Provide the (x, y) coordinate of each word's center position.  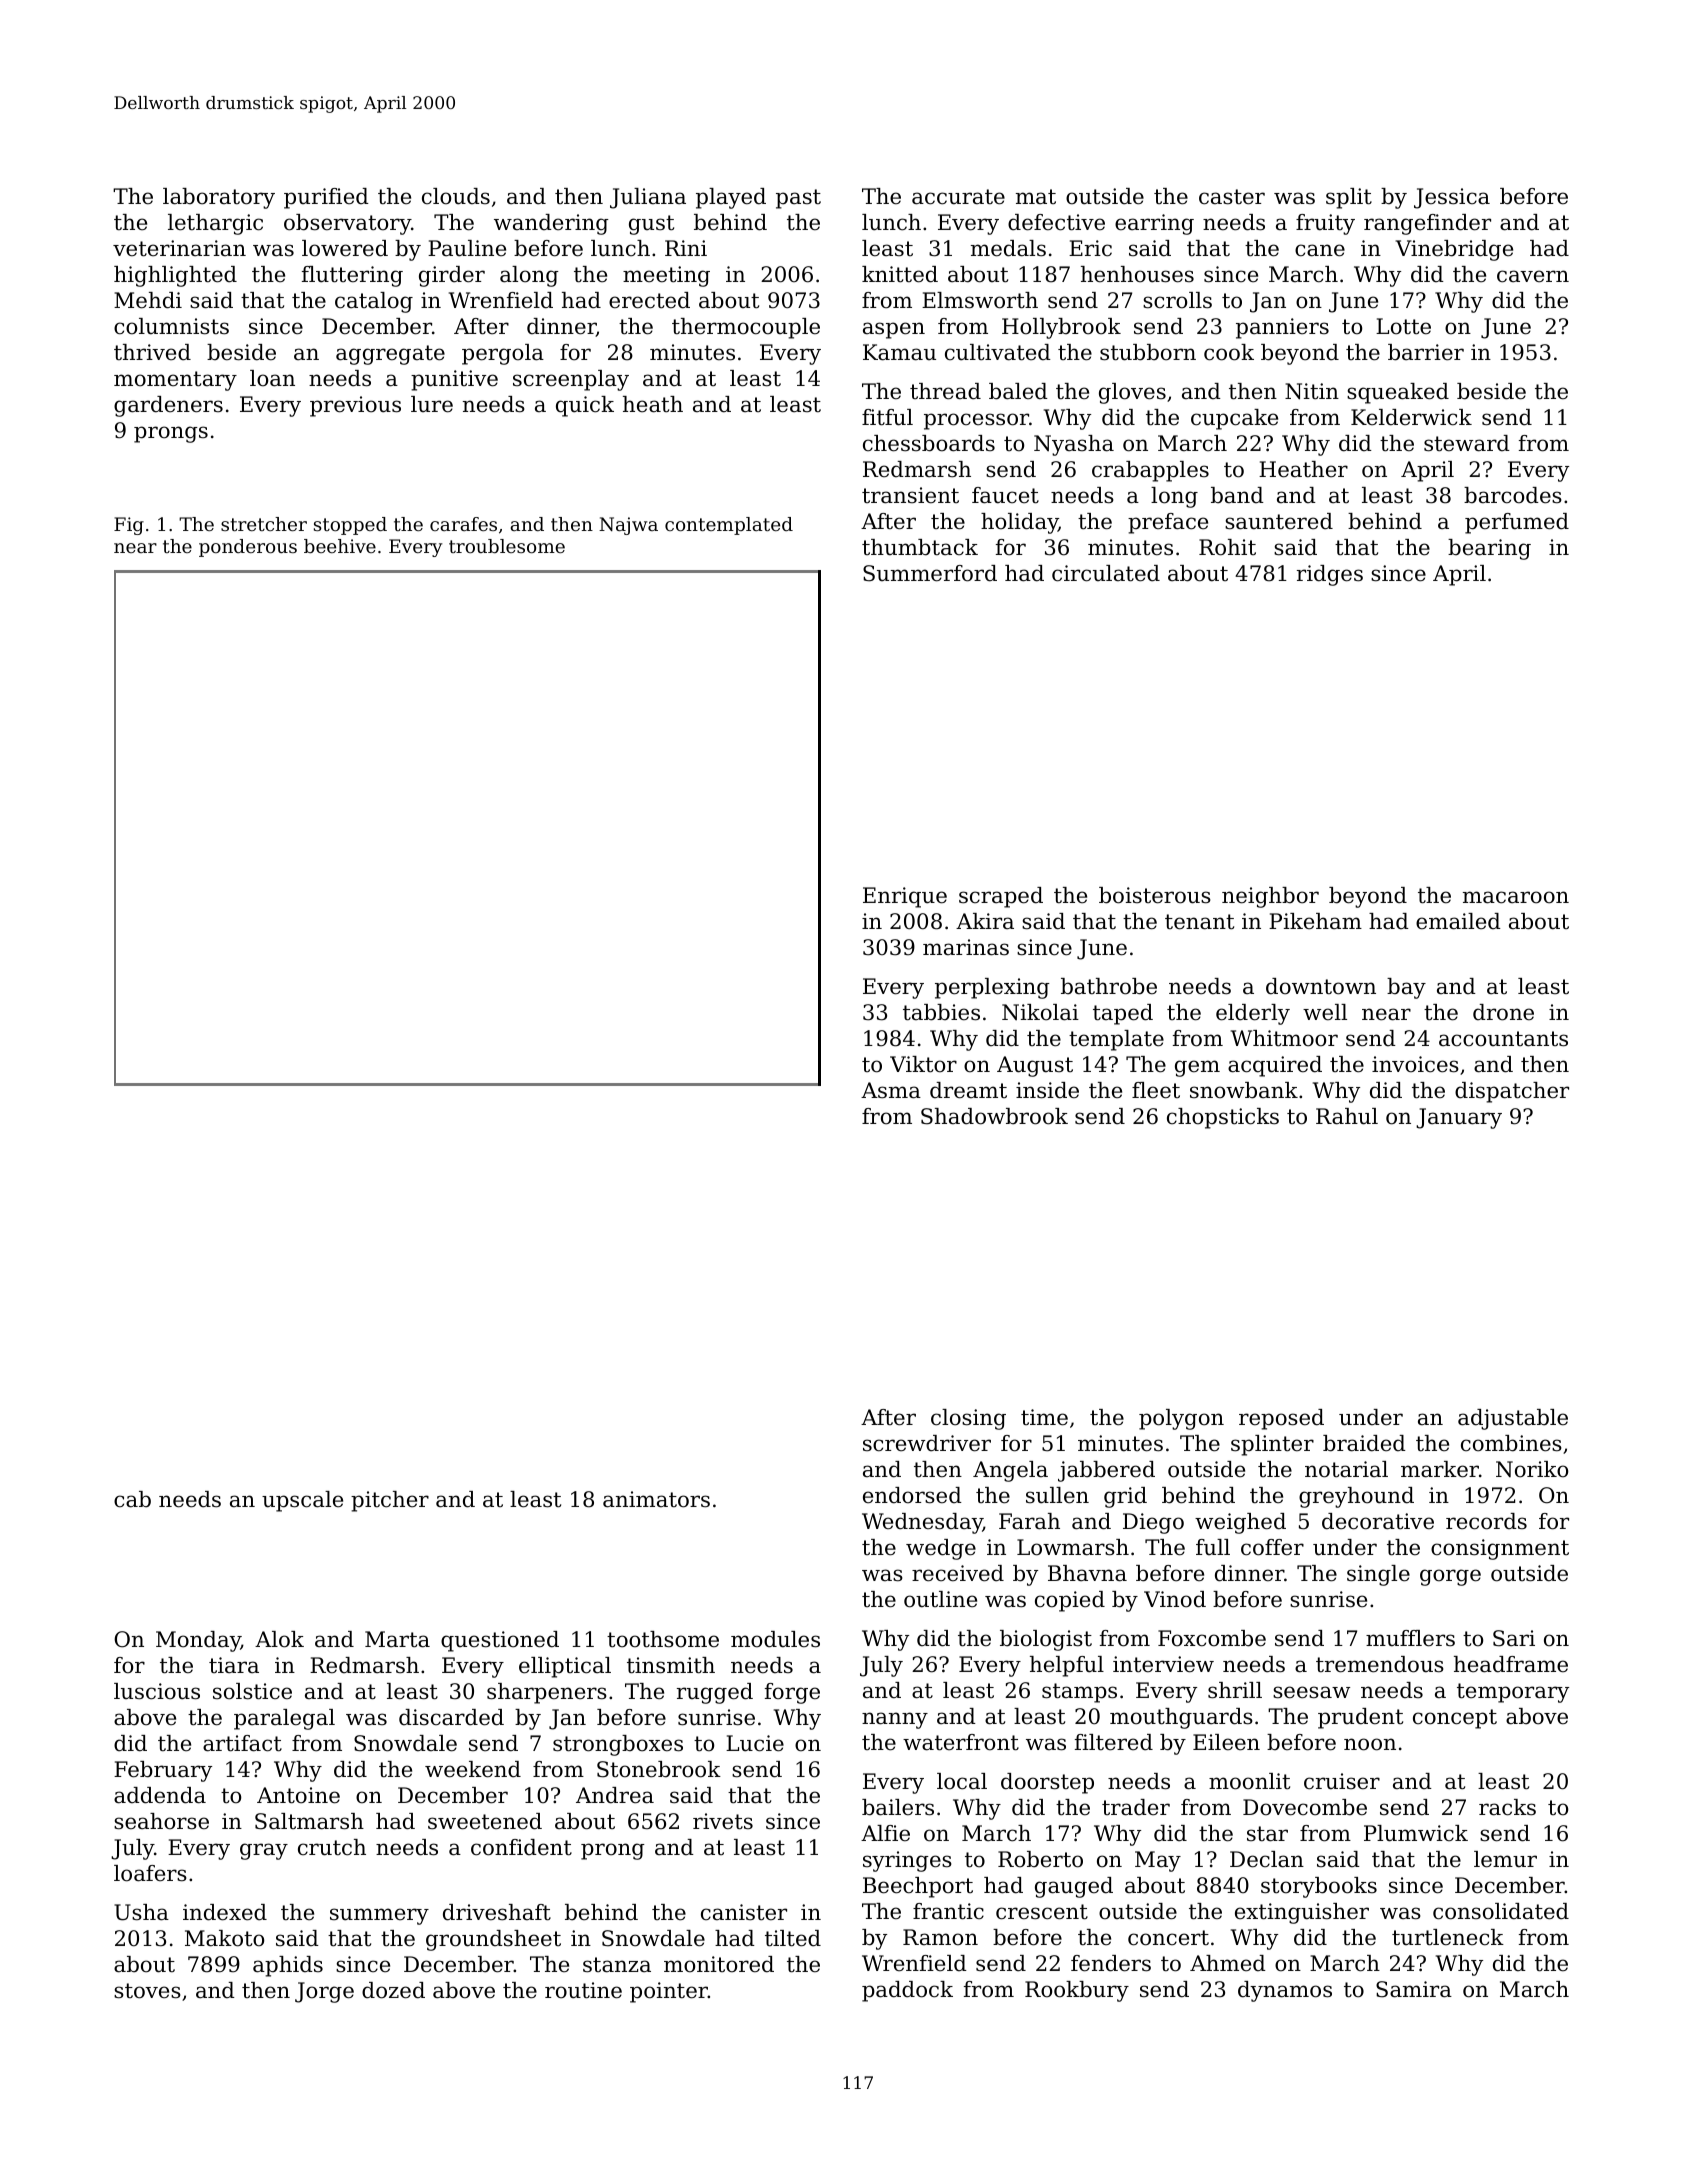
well (1325, 1012)
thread (945, 391)
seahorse (161, 1821)
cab (132, 1499)
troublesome (507, 546)
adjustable (1513, 1419)
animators (656, 1499)
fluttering (352, 276)
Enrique (905, 897)
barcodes (1513, 495)
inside (1047, 1090)
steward (1467, 443)
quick (585, 406)
